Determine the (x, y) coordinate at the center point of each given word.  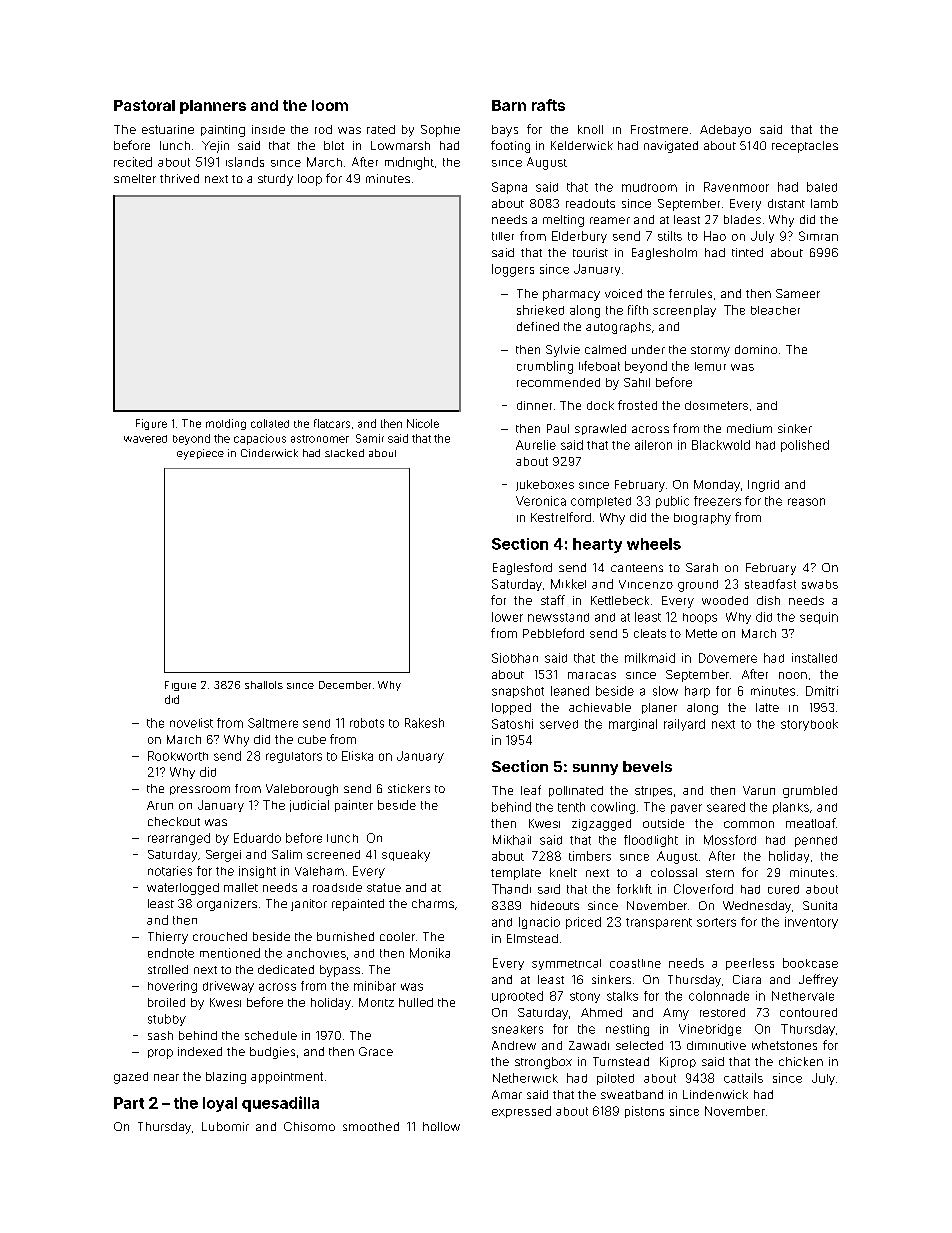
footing (510, 146)
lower (507, 617)
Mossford (730, 840)
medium (749, 428)
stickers (409, 788)
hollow (441, 1126)
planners (213, 107)
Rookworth (178, 756)
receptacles (805, 147)
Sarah (702, 567)
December (345, 685)
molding (226, 424)
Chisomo (309, 1126)
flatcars (332, 423)
